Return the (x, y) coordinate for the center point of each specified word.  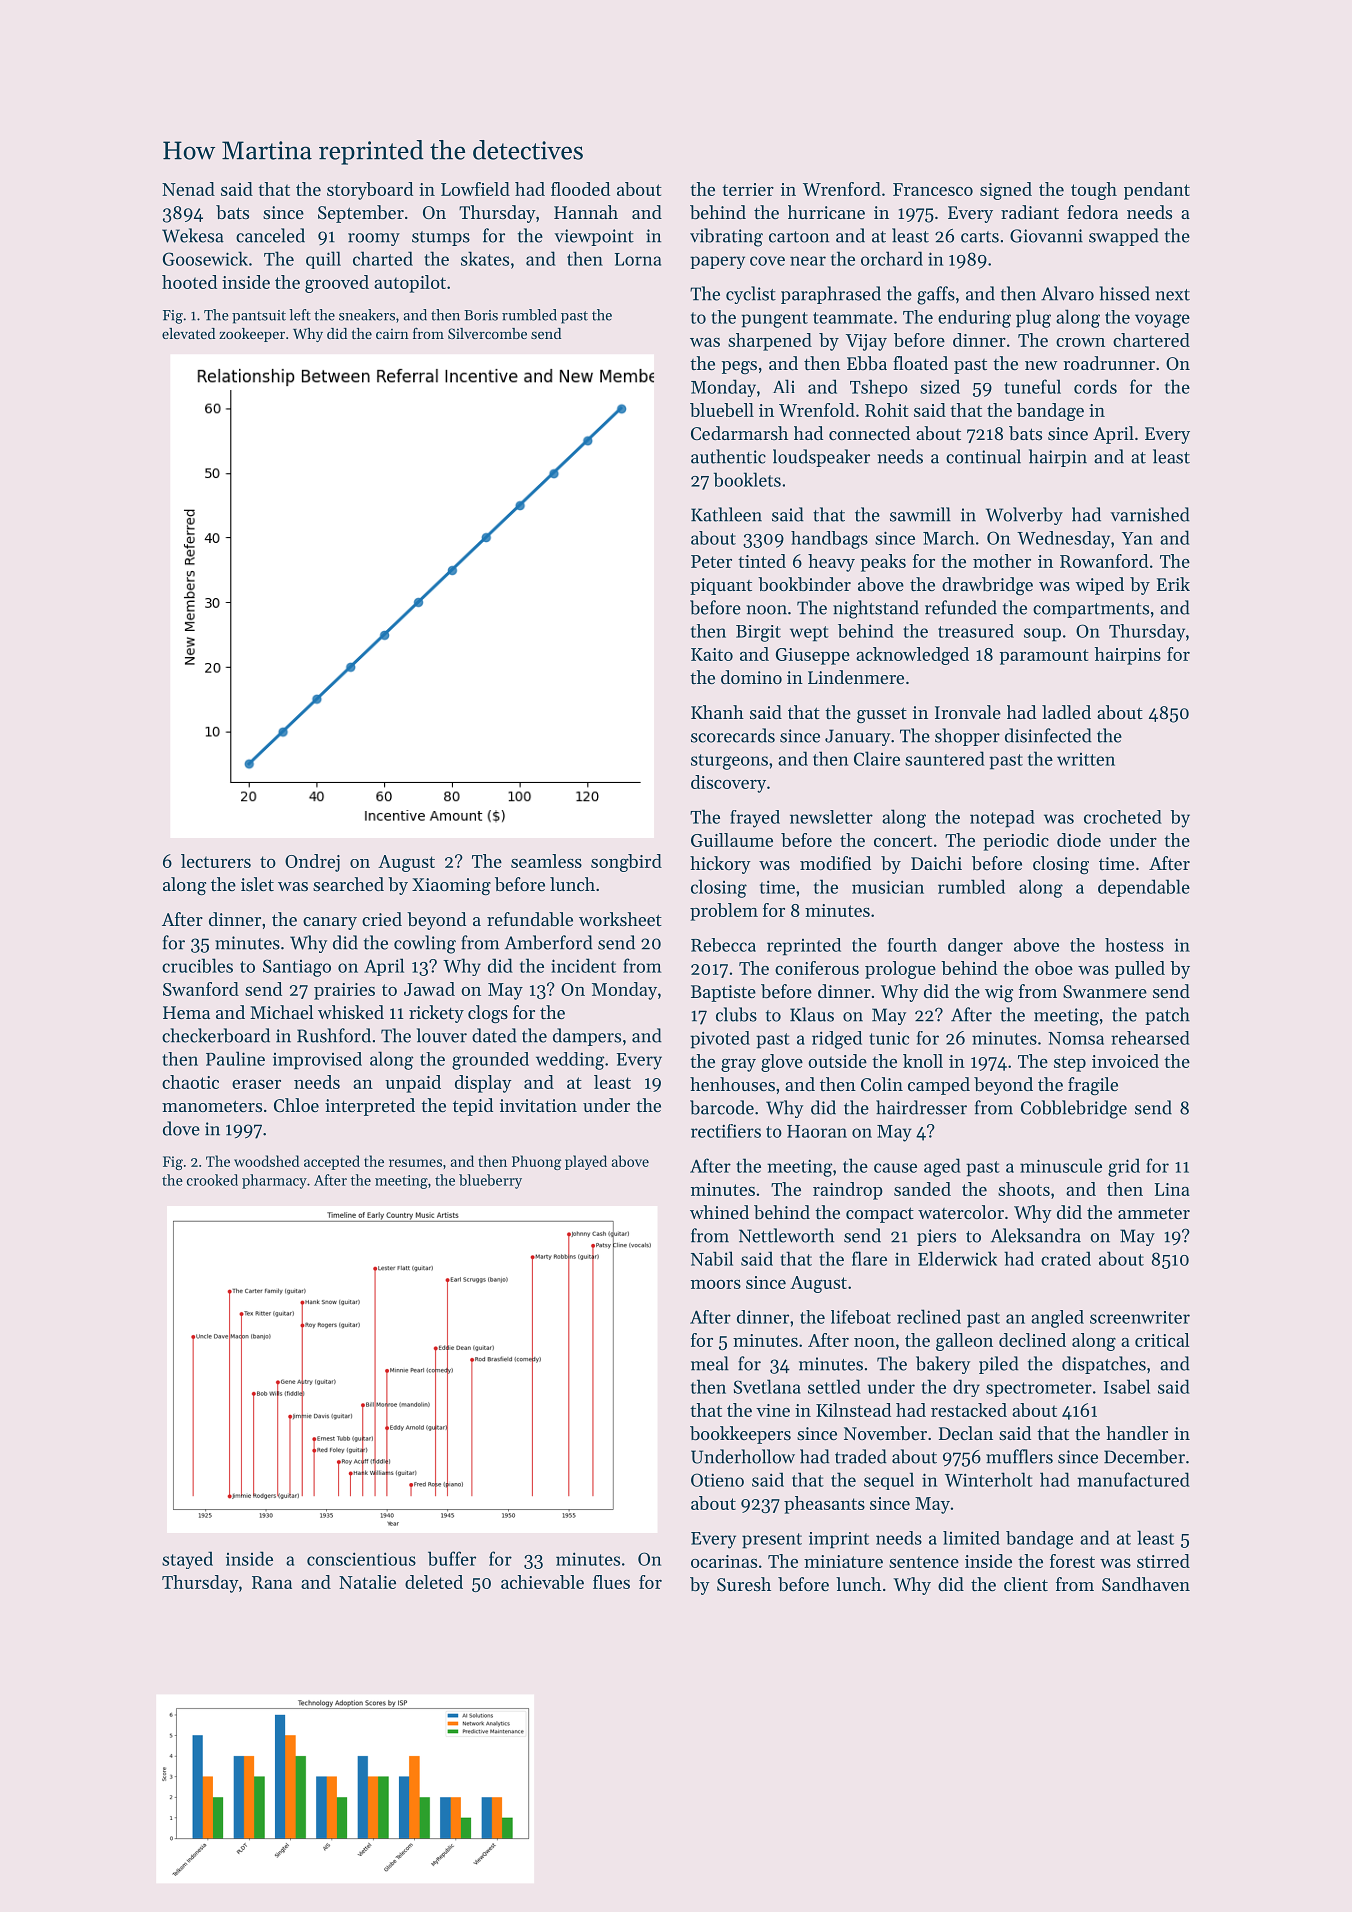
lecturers (216, 861)
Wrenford (842, 189)
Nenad (188, 189)
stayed (187, 1560)
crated (1066, 1258)
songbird (626, 863)
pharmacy (274, 1181)
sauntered (945, 758)
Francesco (933, 189)
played (586, 1162)
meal (710, 1363)
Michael (281, 1012)
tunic (889, 1038)
